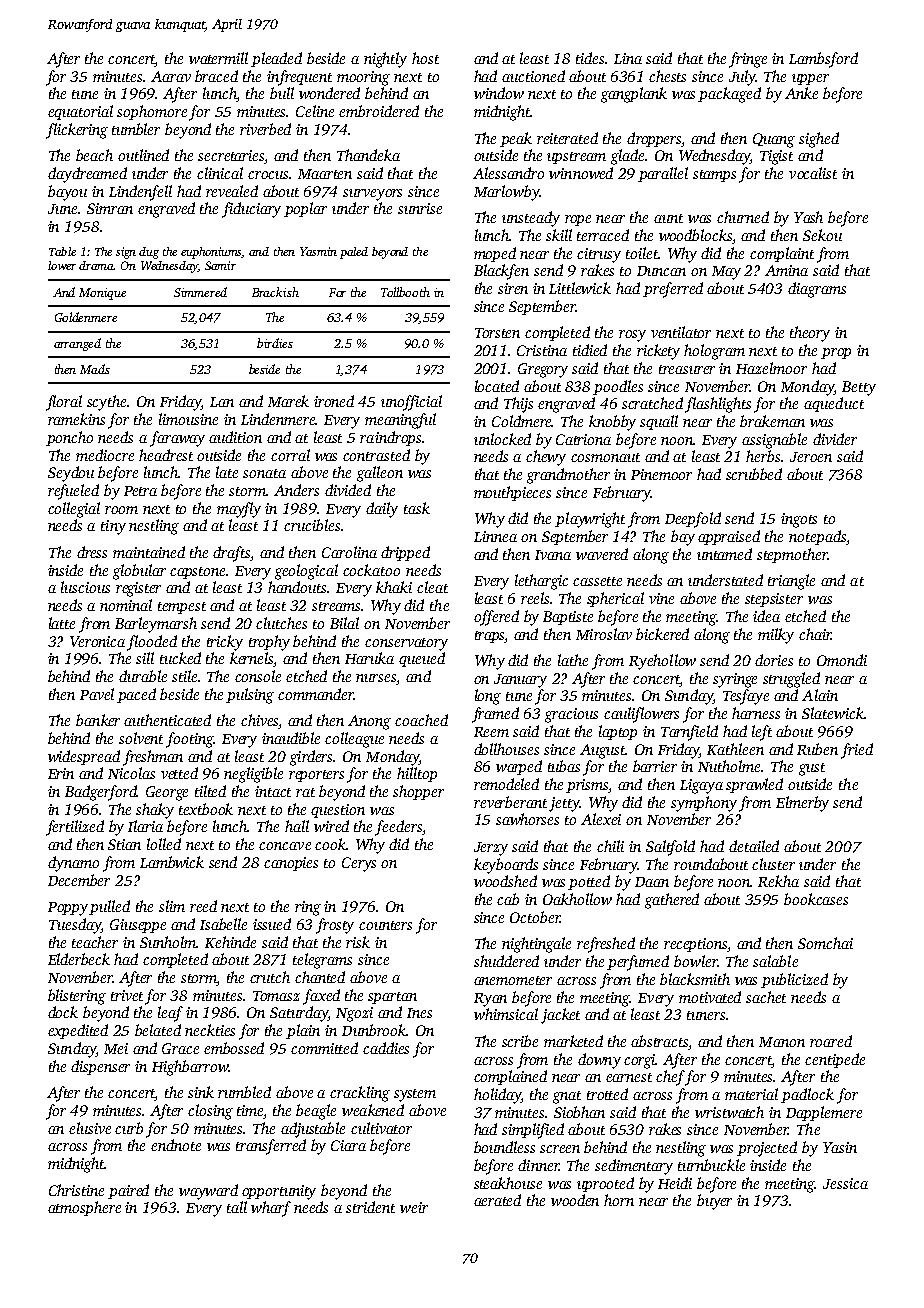 The image size is (924, 1308). I want to click on tall, so click(237, 1207).
